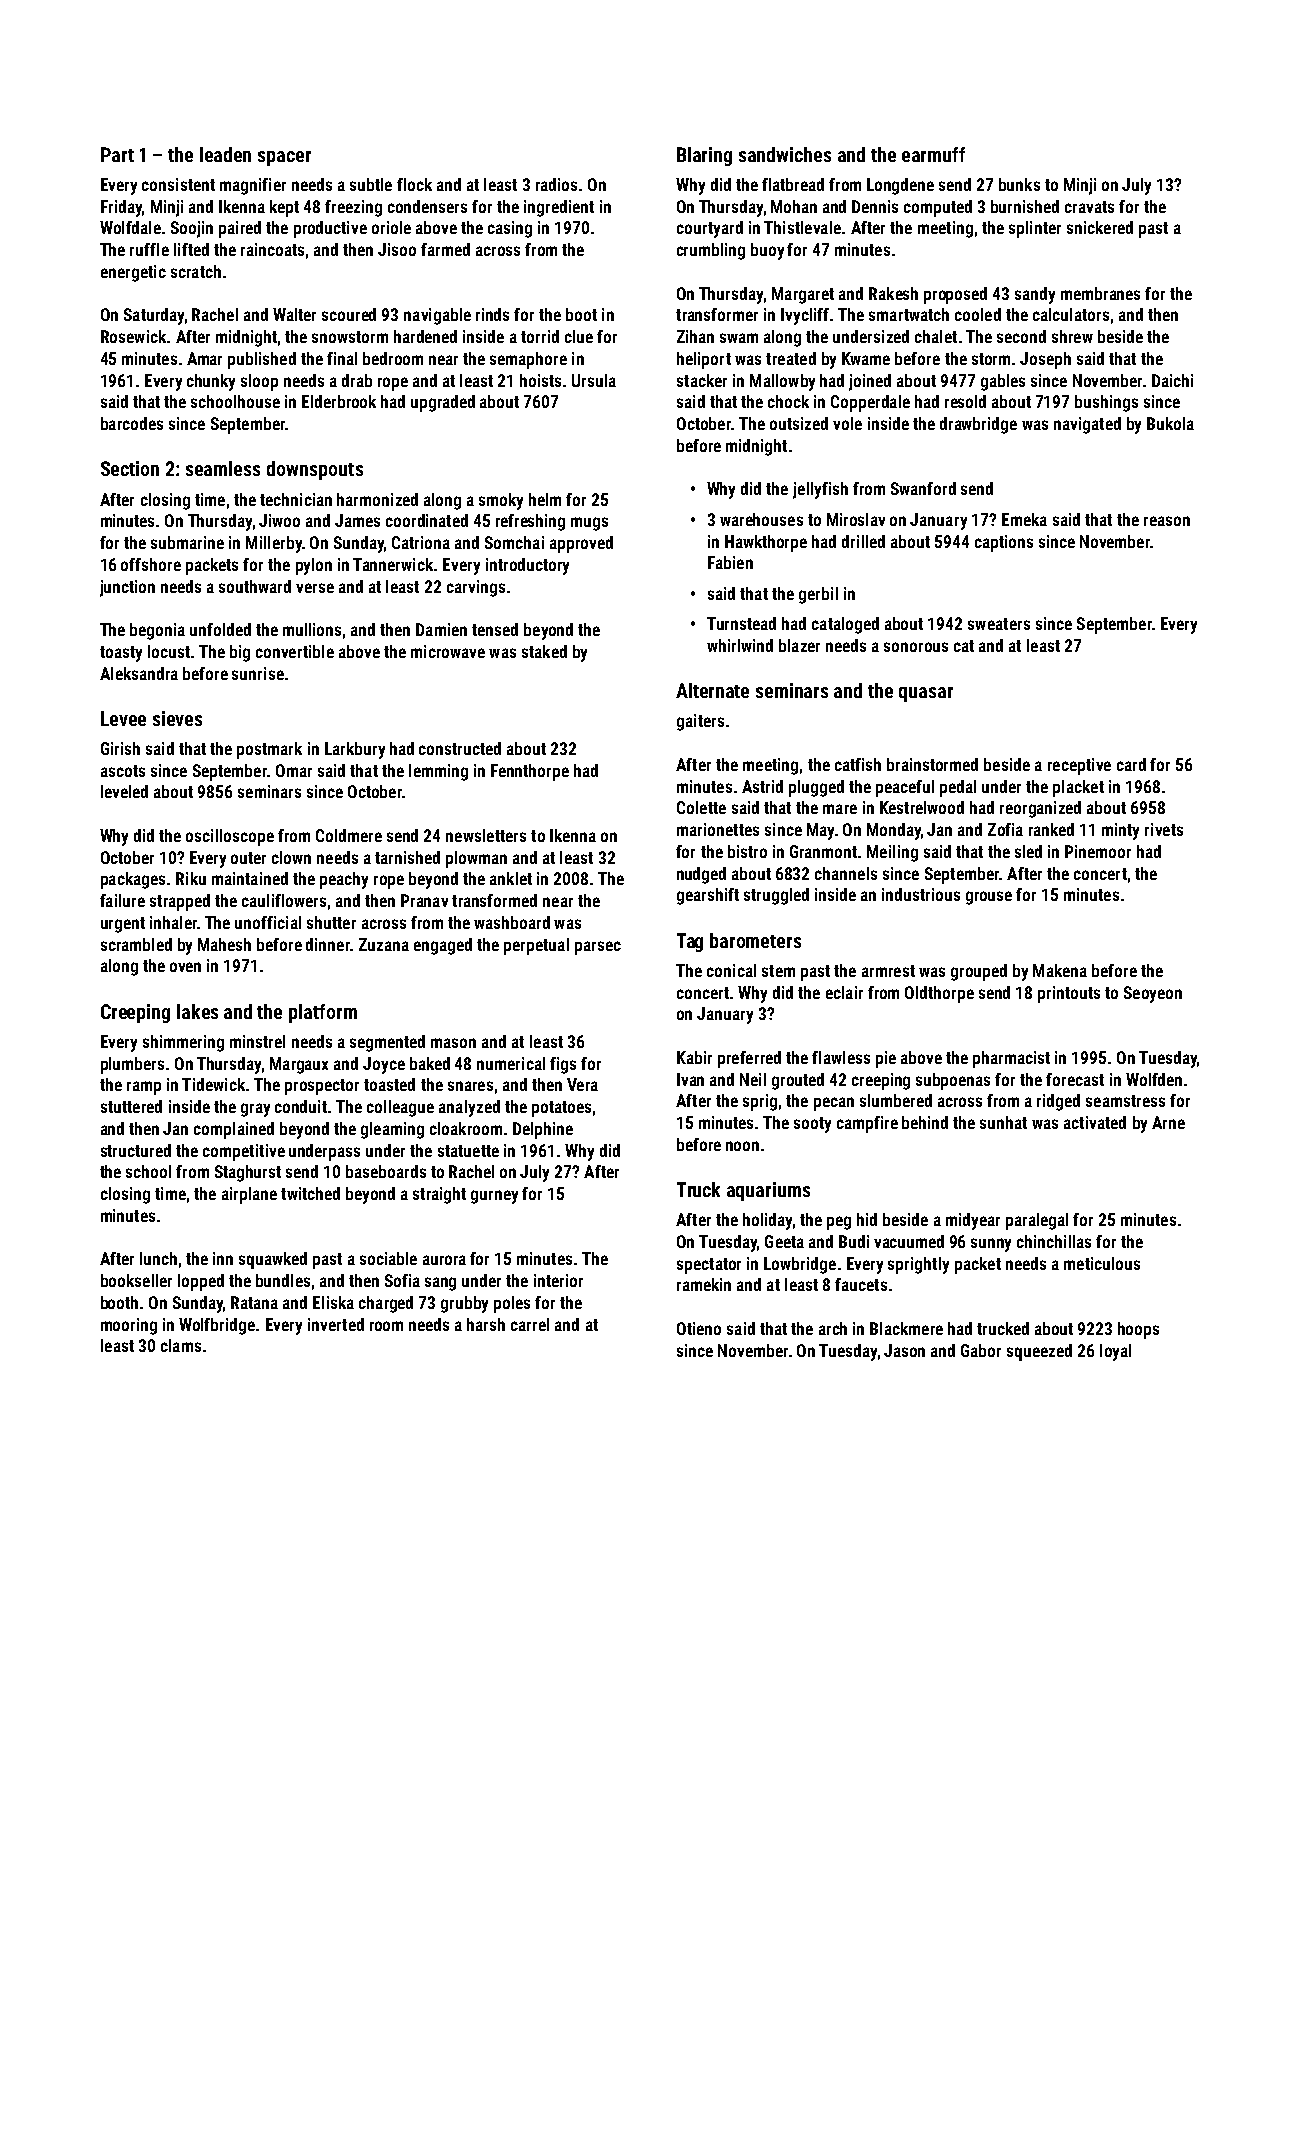 This page has width=1301, height=2143. What do you see at coordinates (402, 1280) in the page?
I see `Sofia` at bounding box center [402, 1280].
